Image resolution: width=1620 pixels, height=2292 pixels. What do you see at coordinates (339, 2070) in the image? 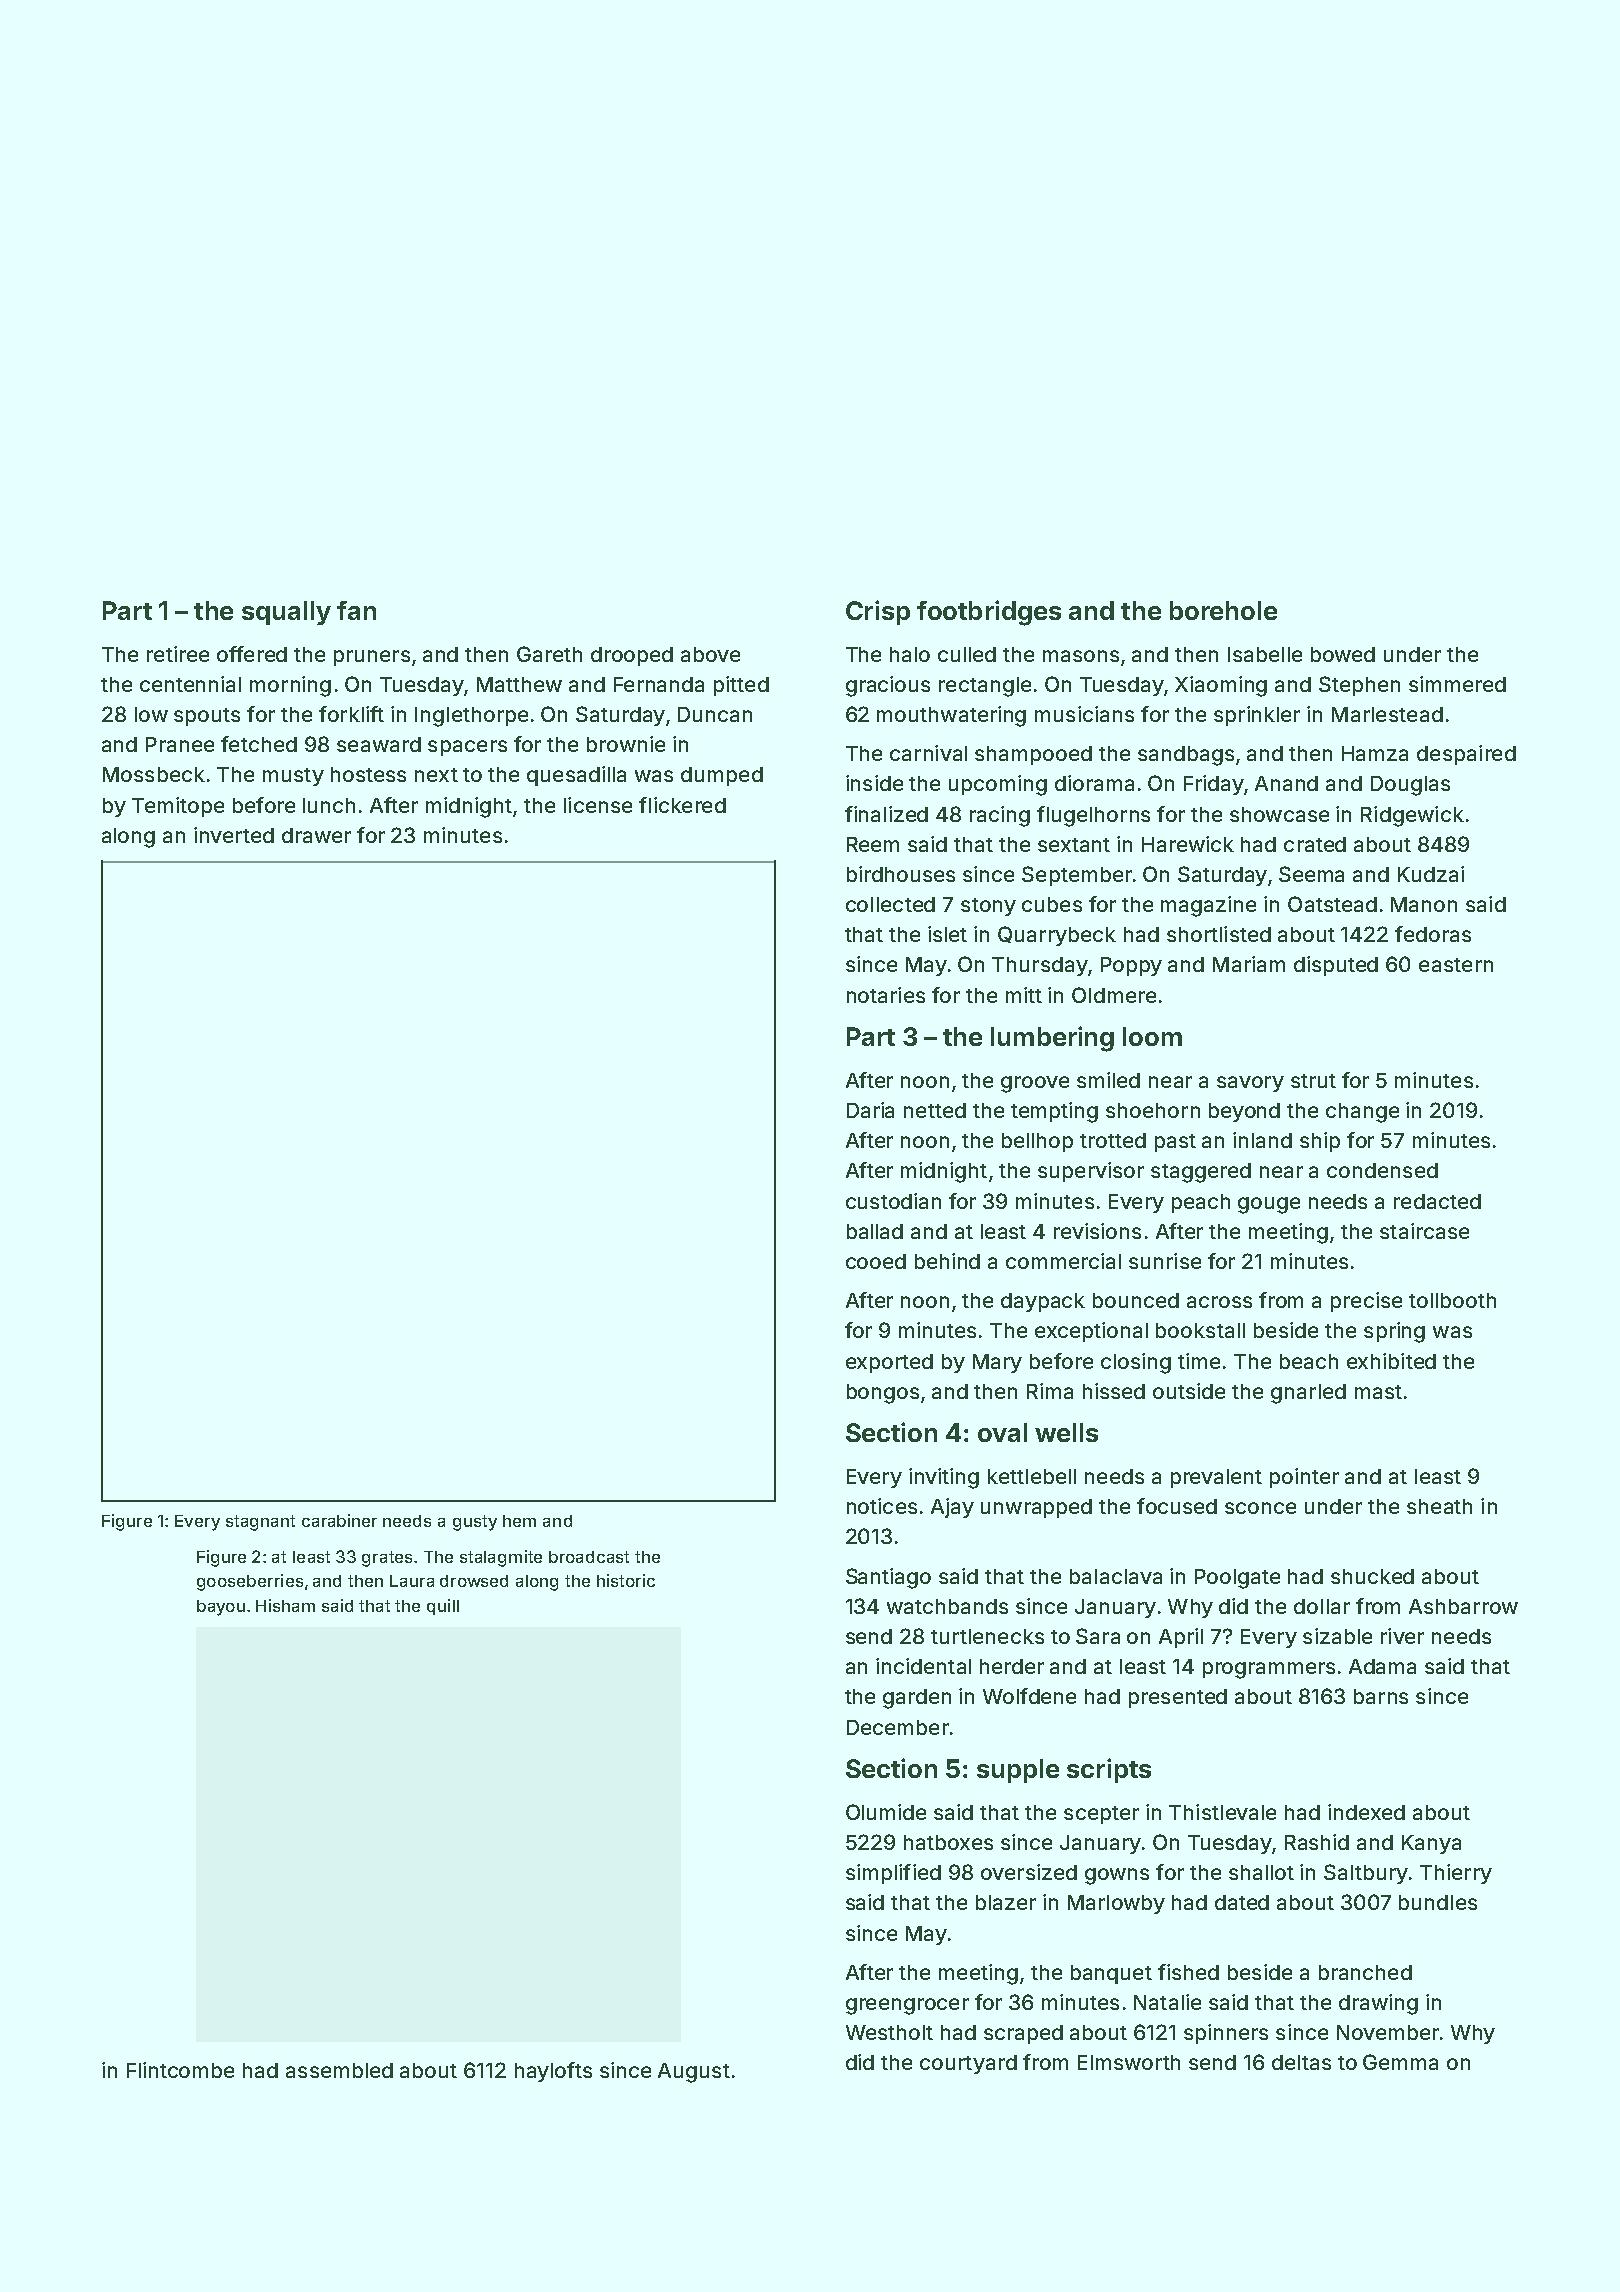
I see `assembled` at bounding box center [339, 2070].
